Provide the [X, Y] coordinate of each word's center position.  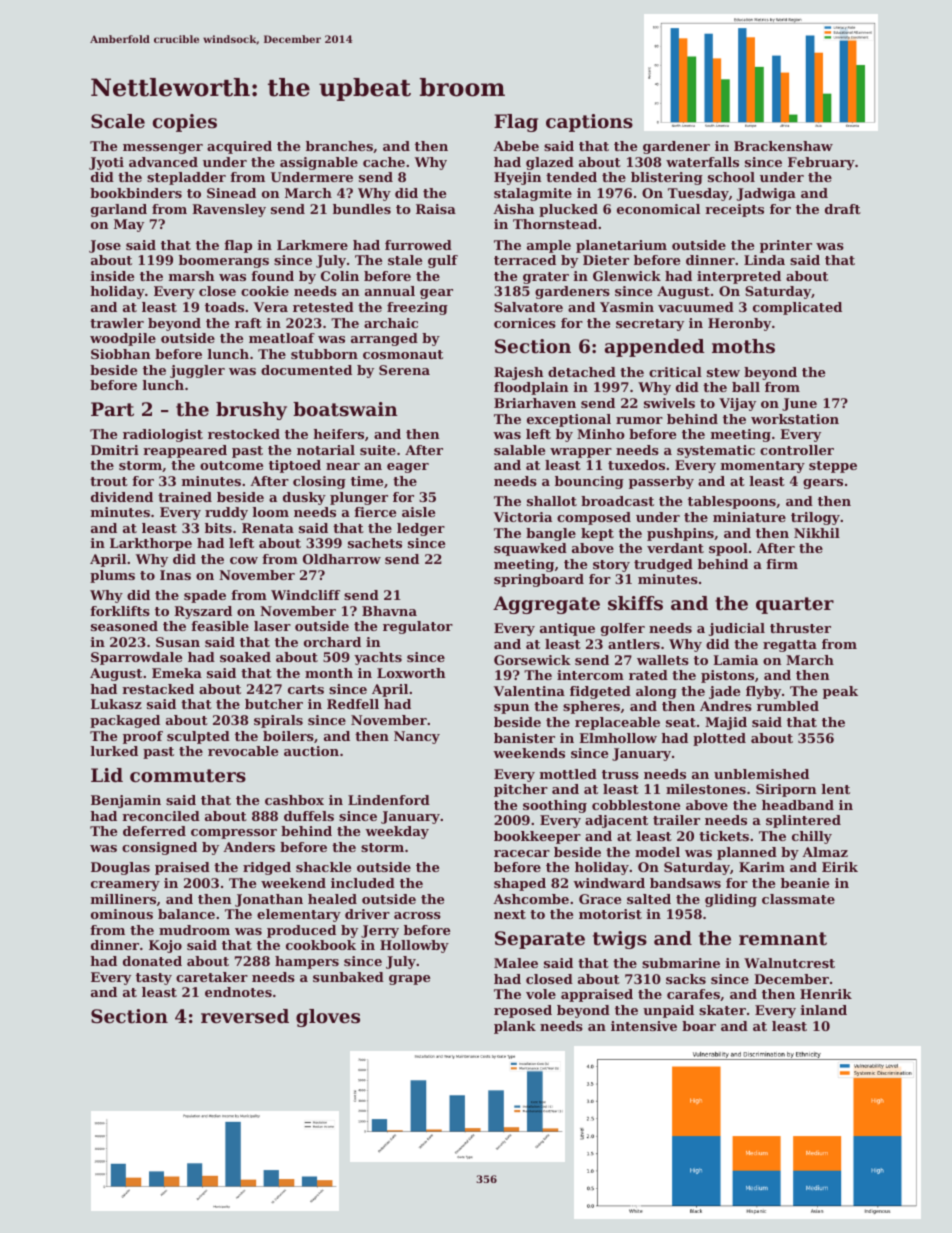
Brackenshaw [783, 146]
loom [271, 512]
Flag [516, 123]
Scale [118, 121]
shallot [552, 501]
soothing [555, 806]
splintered [803, 821]
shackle [323, 867]
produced [301, 931]
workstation [795, 419]
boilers [288, 736]
